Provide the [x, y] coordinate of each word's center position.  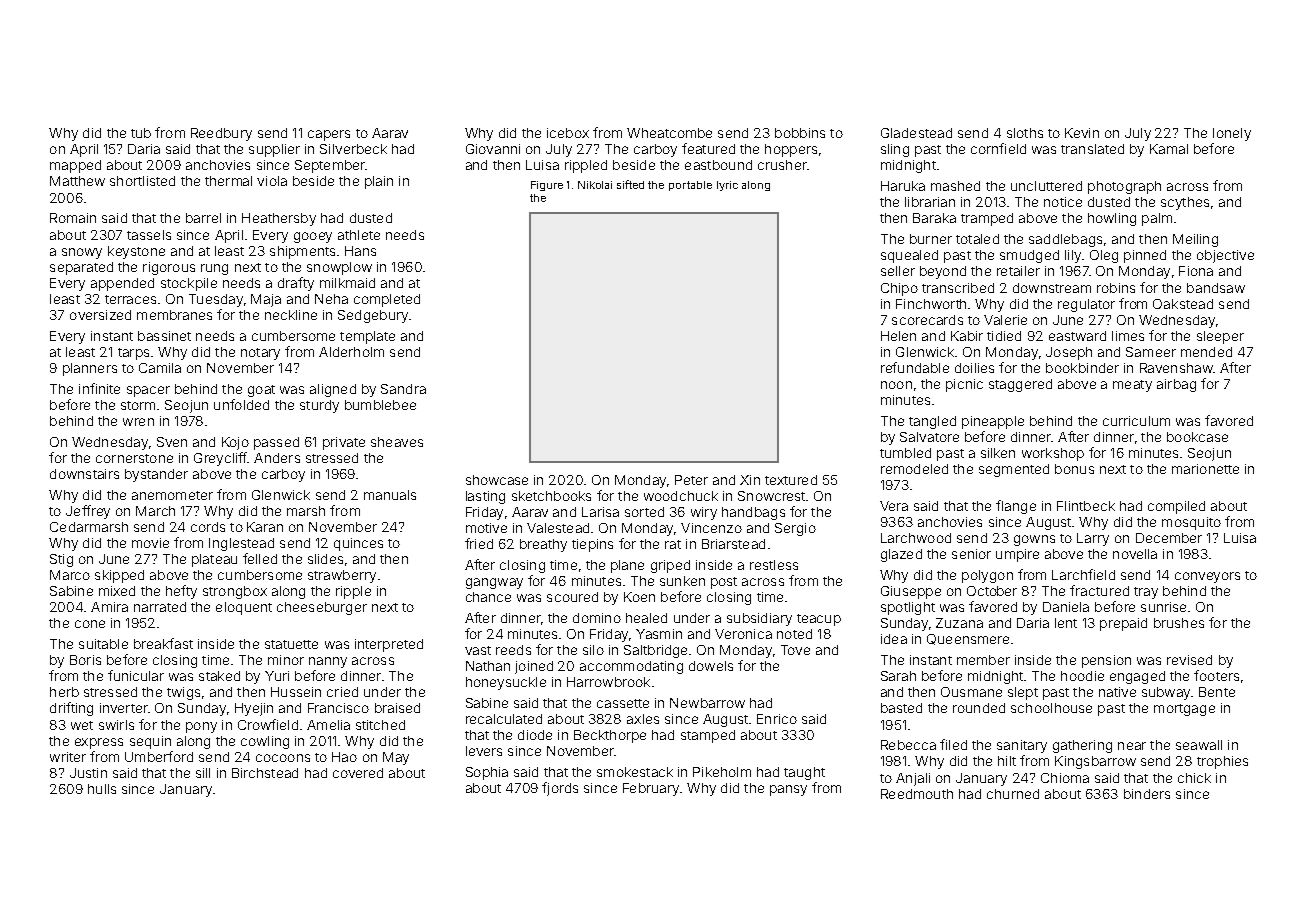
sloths [1025, 133]
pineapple [993, 422]
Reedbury [221, 134]
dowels [711, 666]
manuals [390, 495]
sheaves [397, 442]
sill [203, 773]
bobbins [800, 133]
